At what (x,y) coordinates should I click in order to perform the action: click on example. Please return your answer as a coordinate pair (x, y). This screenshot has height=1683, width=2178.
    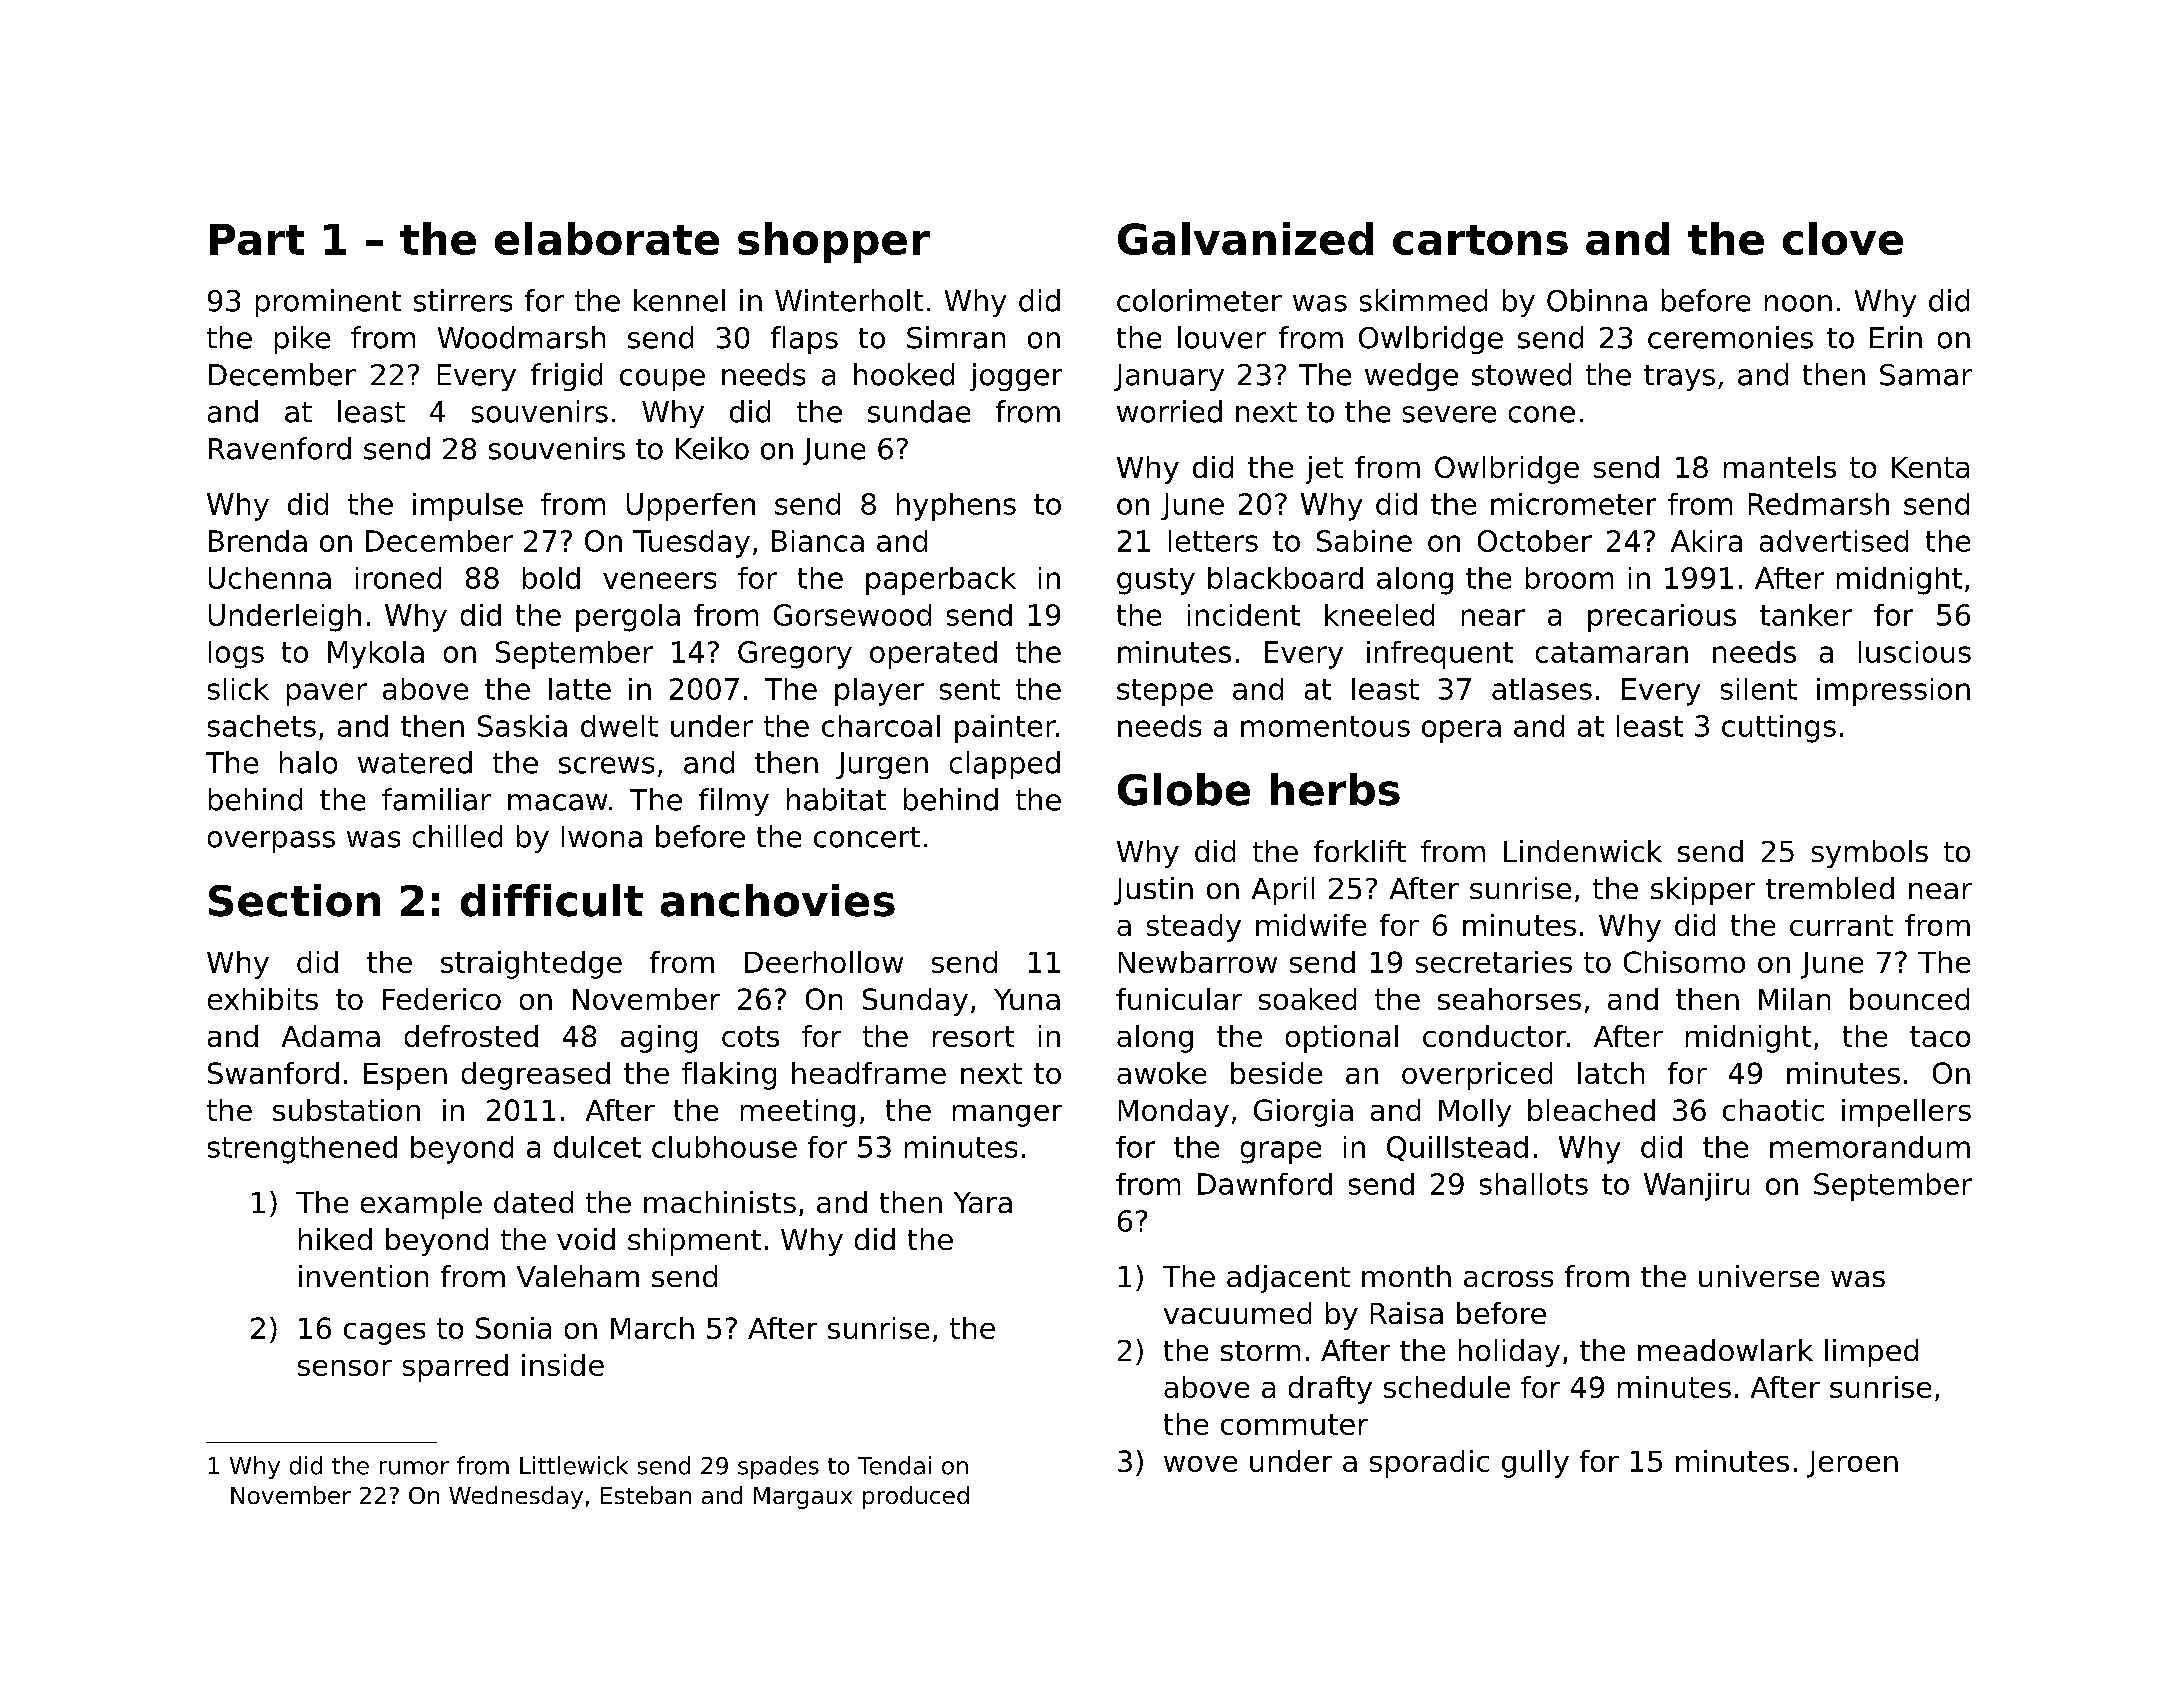
    Looking at the image, I should click on (421, 1205).
